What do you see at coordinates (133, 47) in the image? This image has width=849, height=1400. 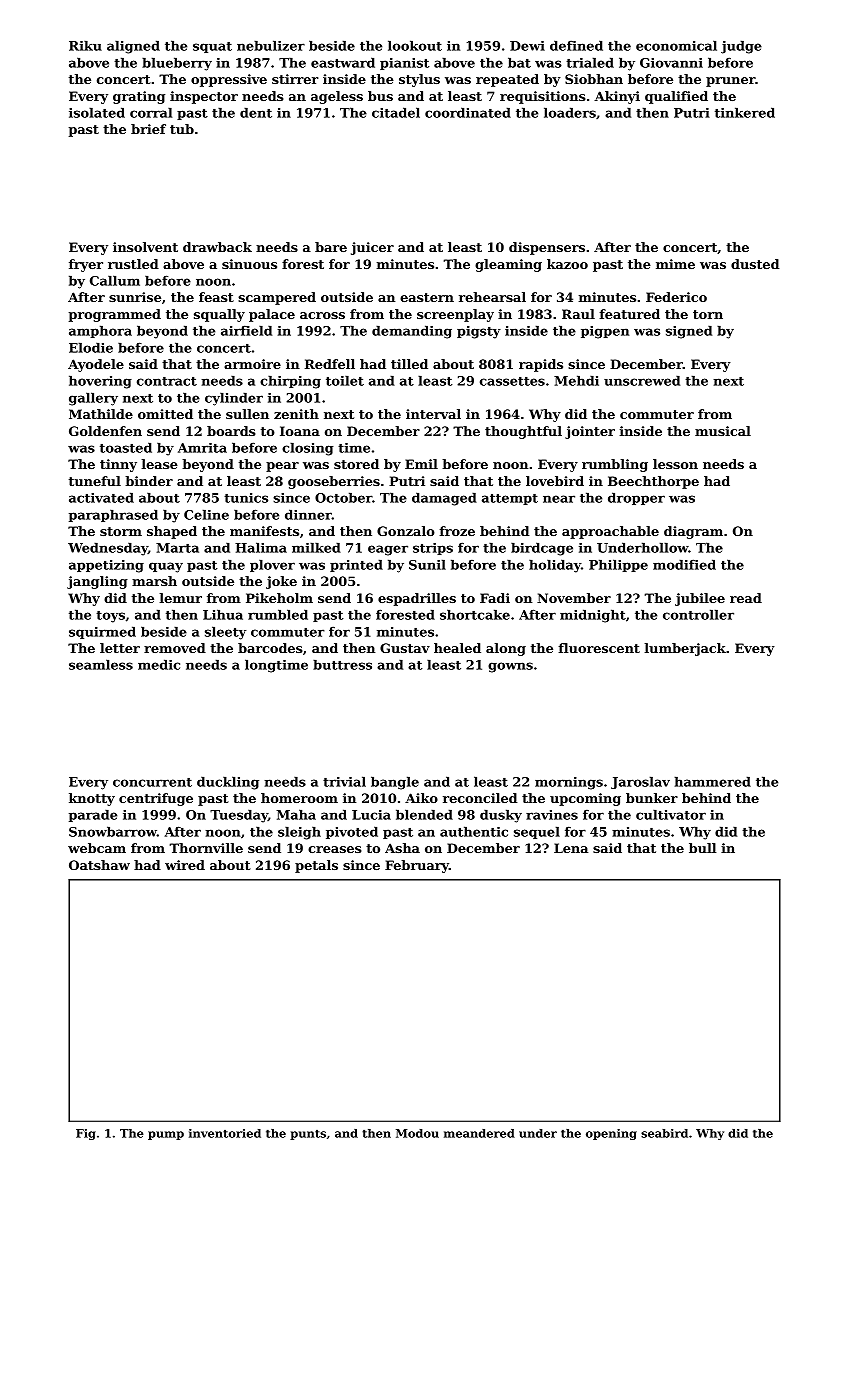 I see `aligned` at bounding box center [133, 47].
